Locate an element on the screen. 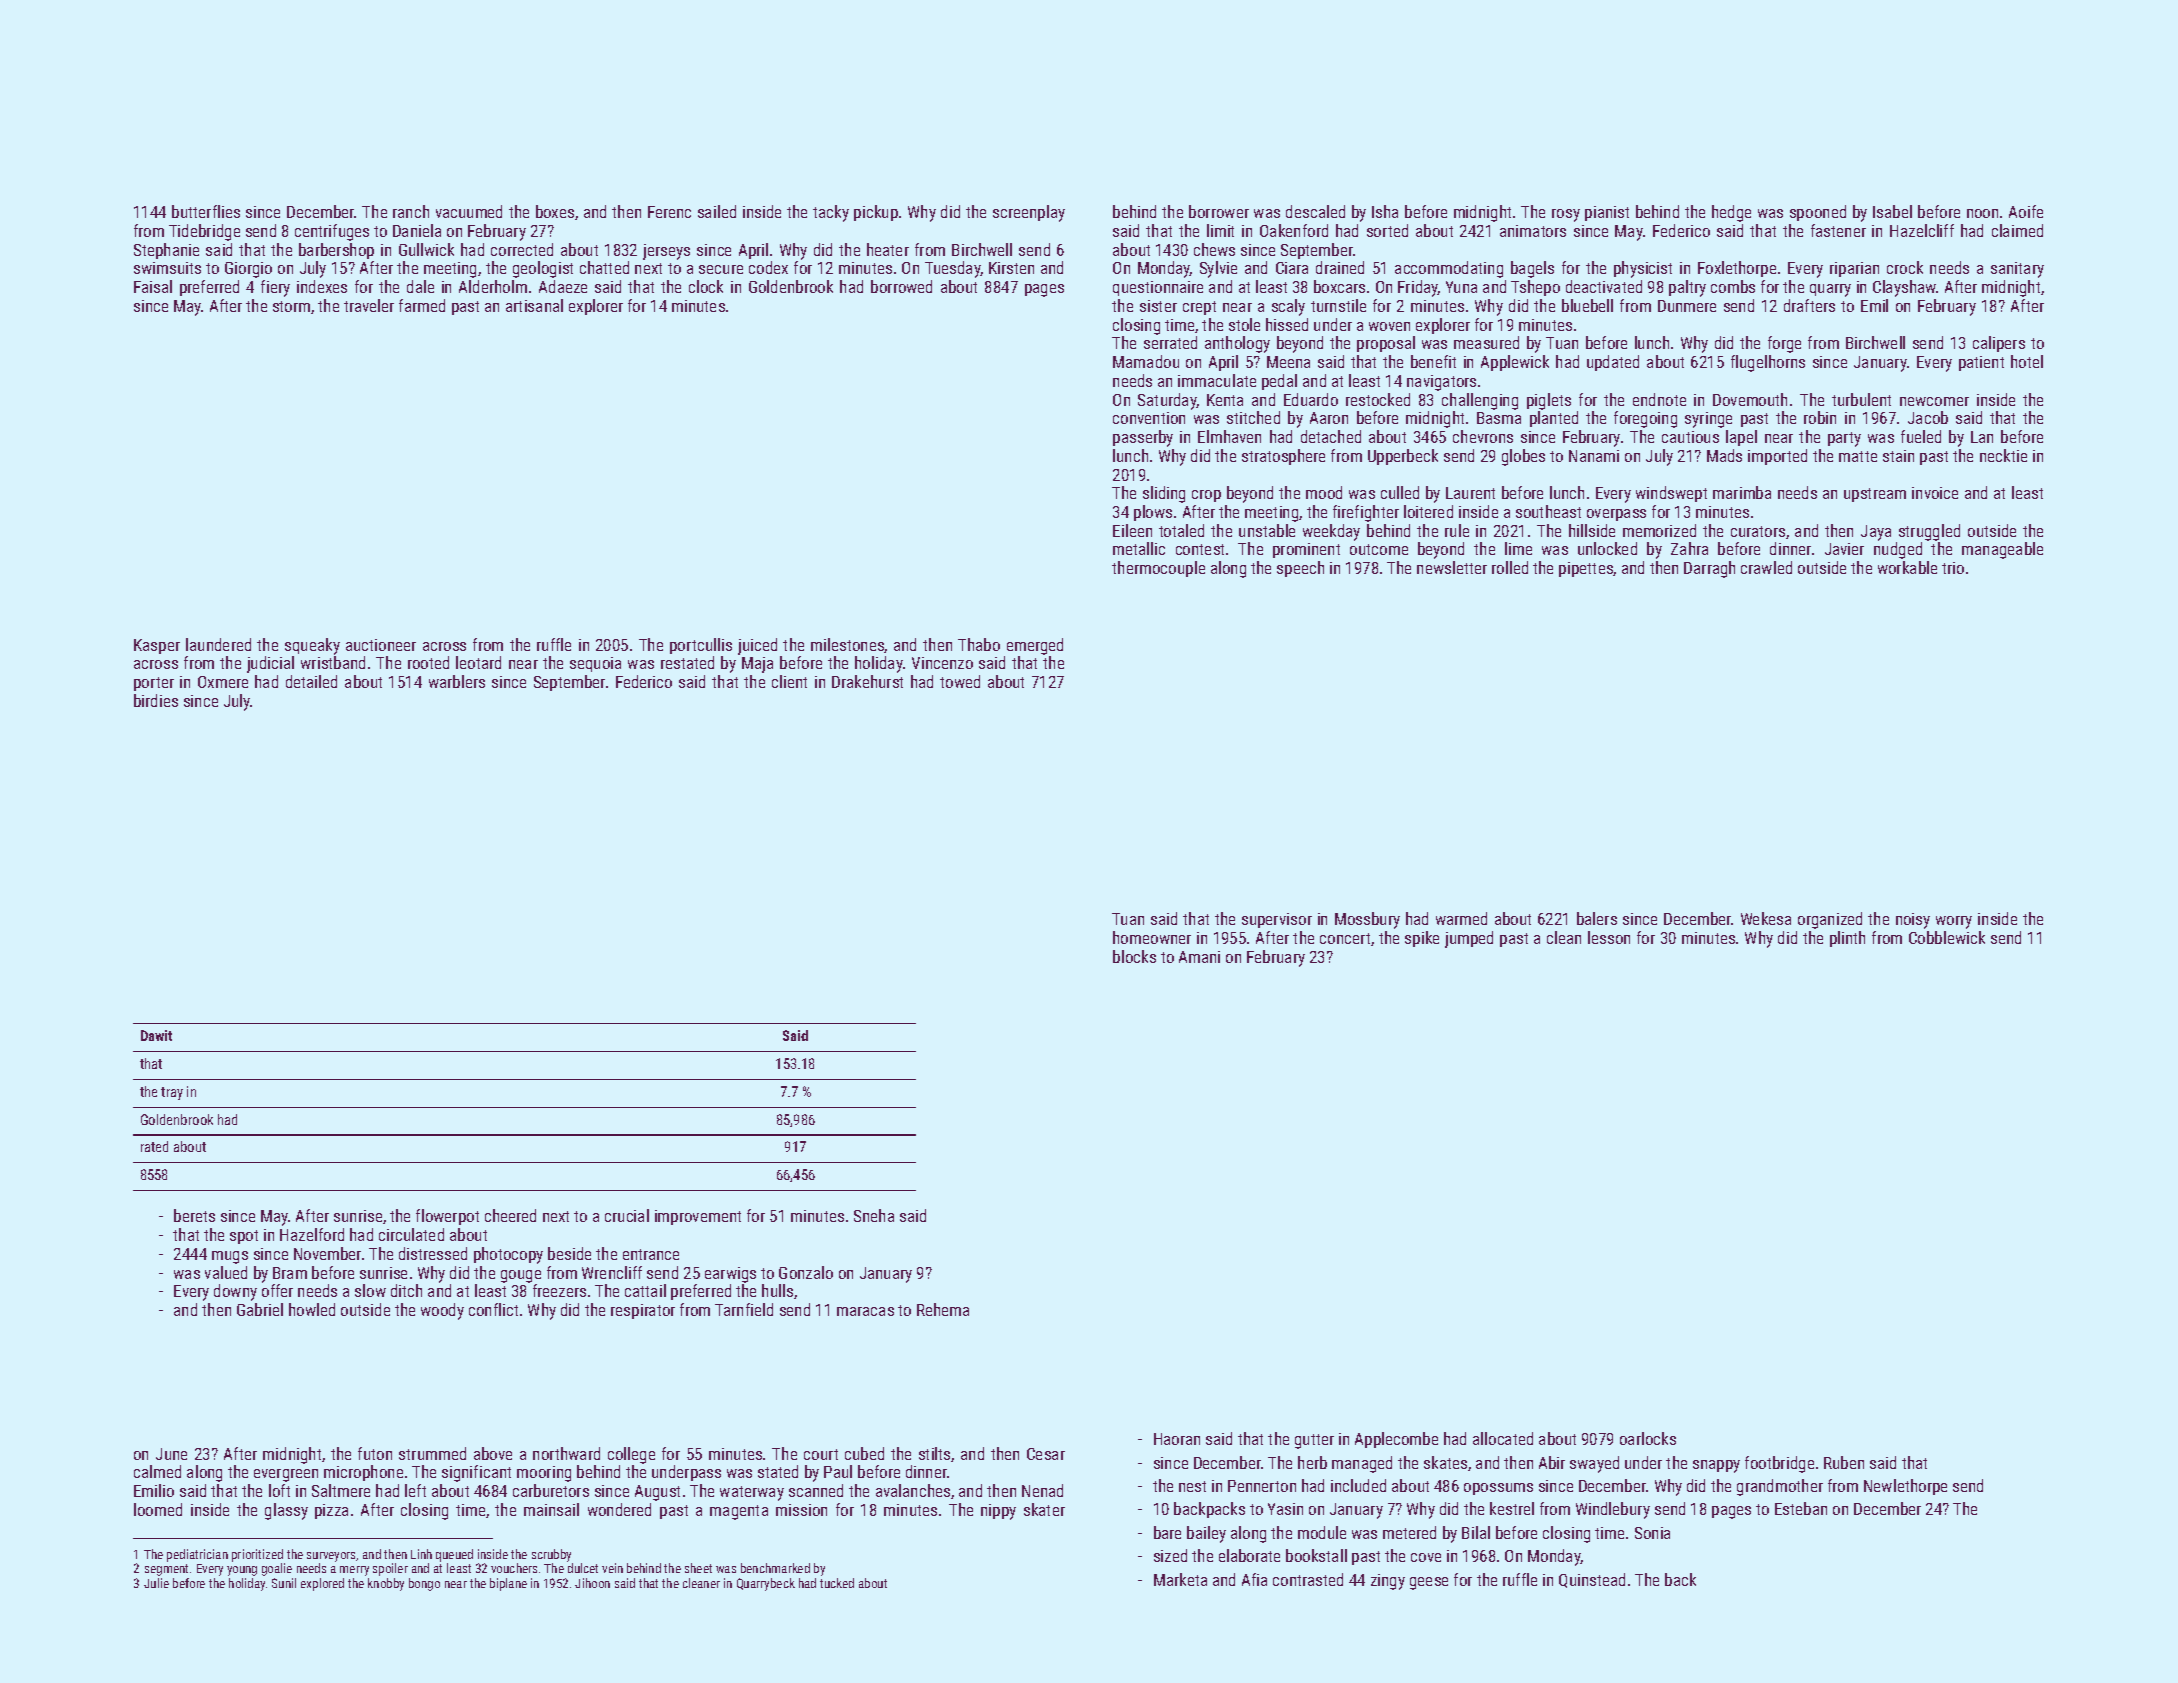 This screenshot has width=2178, height=1683. Marketa is located at coordinates (1180, 1579).
